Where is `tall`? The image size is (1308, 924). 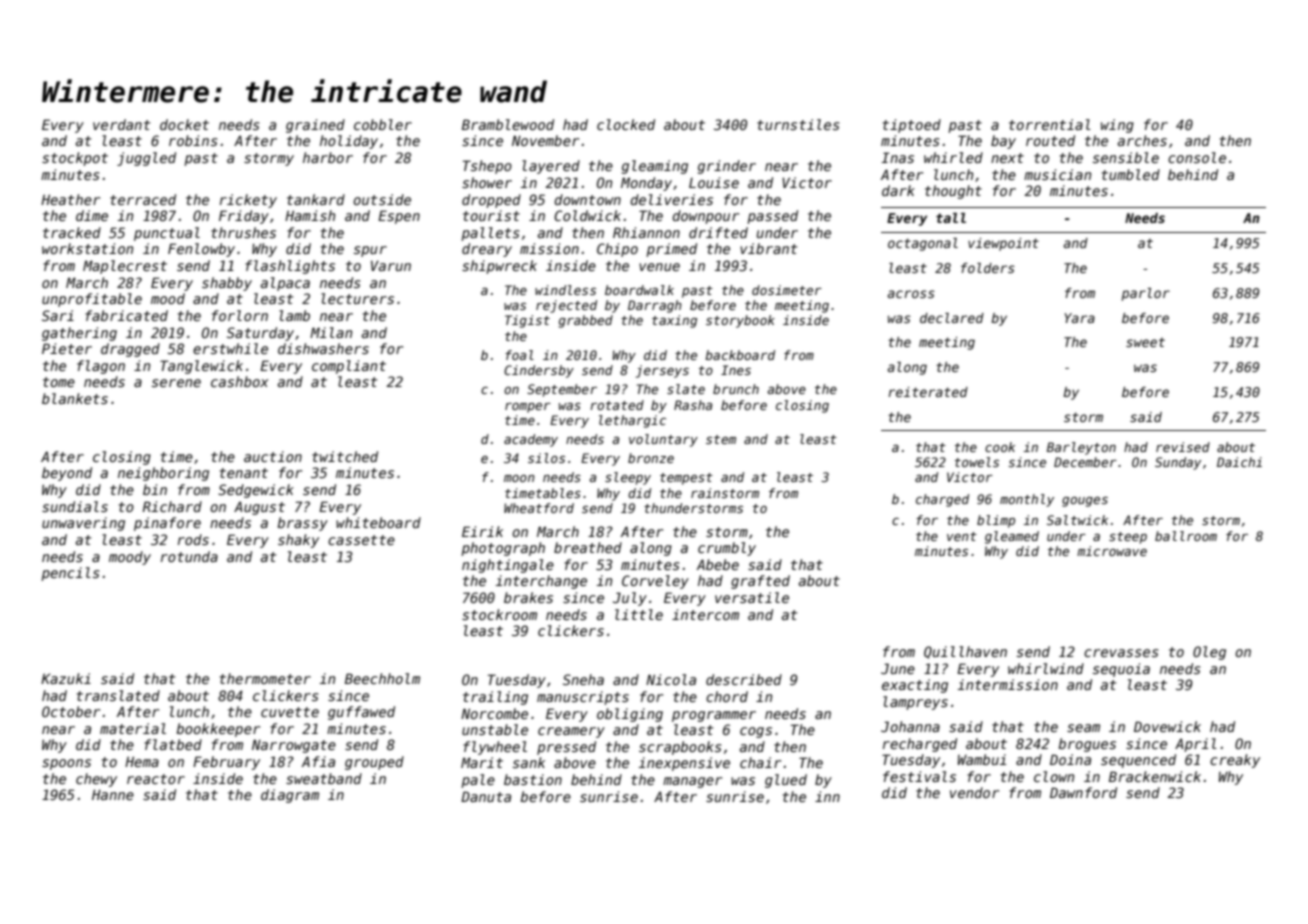 tall is located at coordinates (951, 218).
